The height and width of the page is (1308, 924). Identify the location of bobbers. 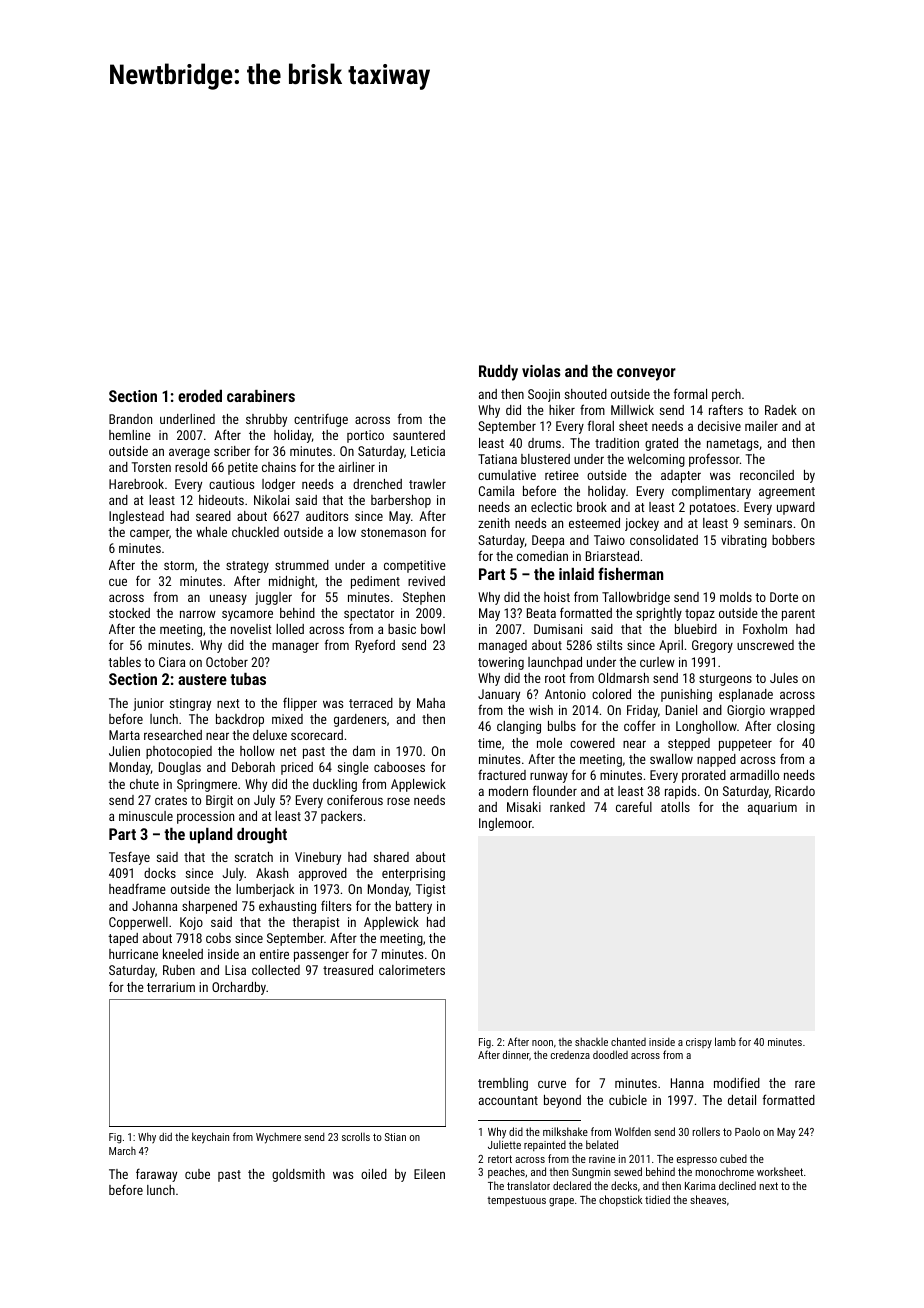
(793, 540).
